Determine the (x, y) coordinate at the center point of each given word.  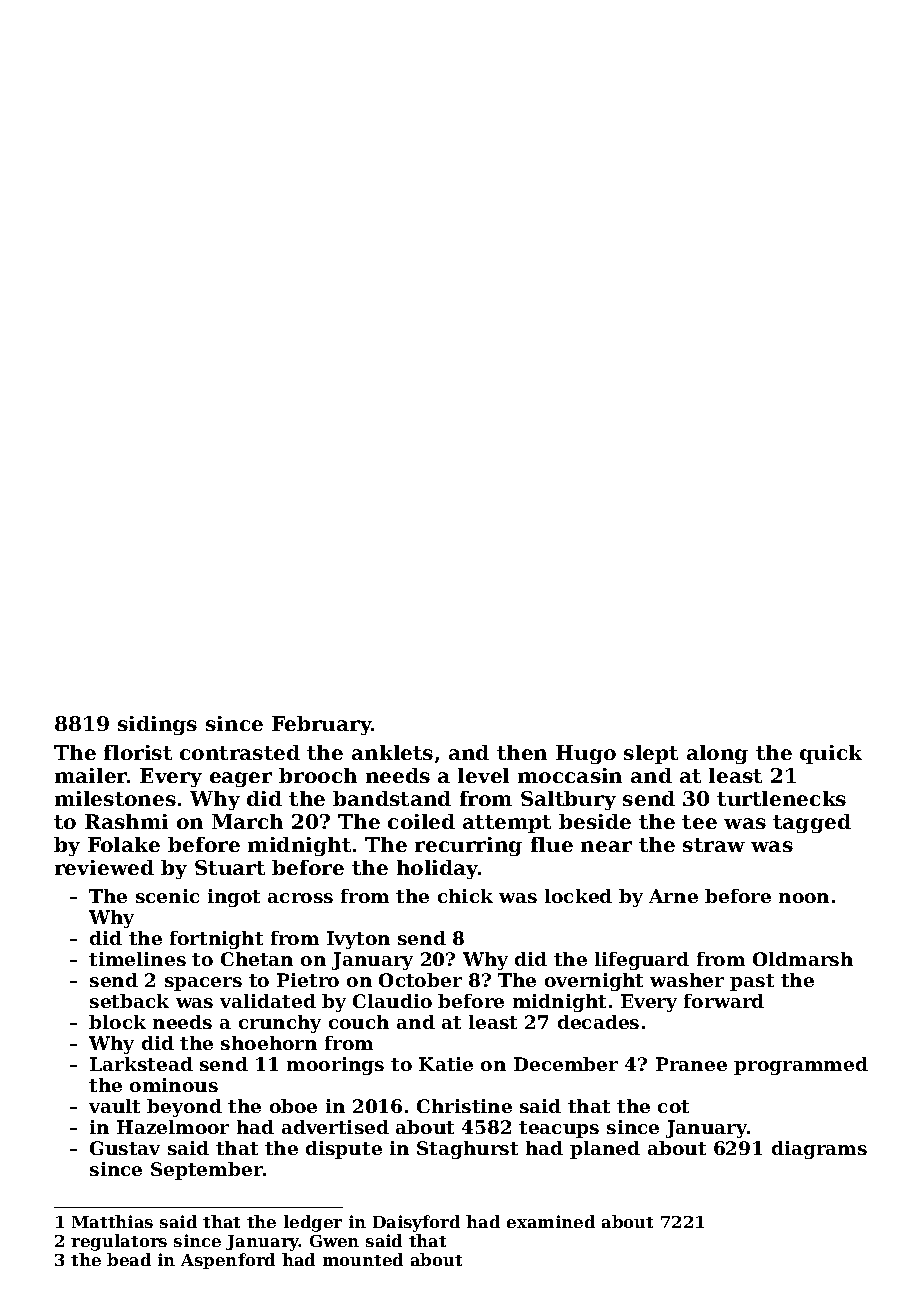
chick (465, 896)
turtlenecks (781, 798)
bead (129, 1259)
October (420, 980)
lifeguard (642, 961)
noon (804, 898)
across (300, 898)
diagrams (819, 1150)
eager (241, 779)
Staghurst (467, 1150)
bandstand (392, 798)
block (117, 1022)
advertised (335, 1127)
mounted (363, 1259)
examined (551, 1221)
